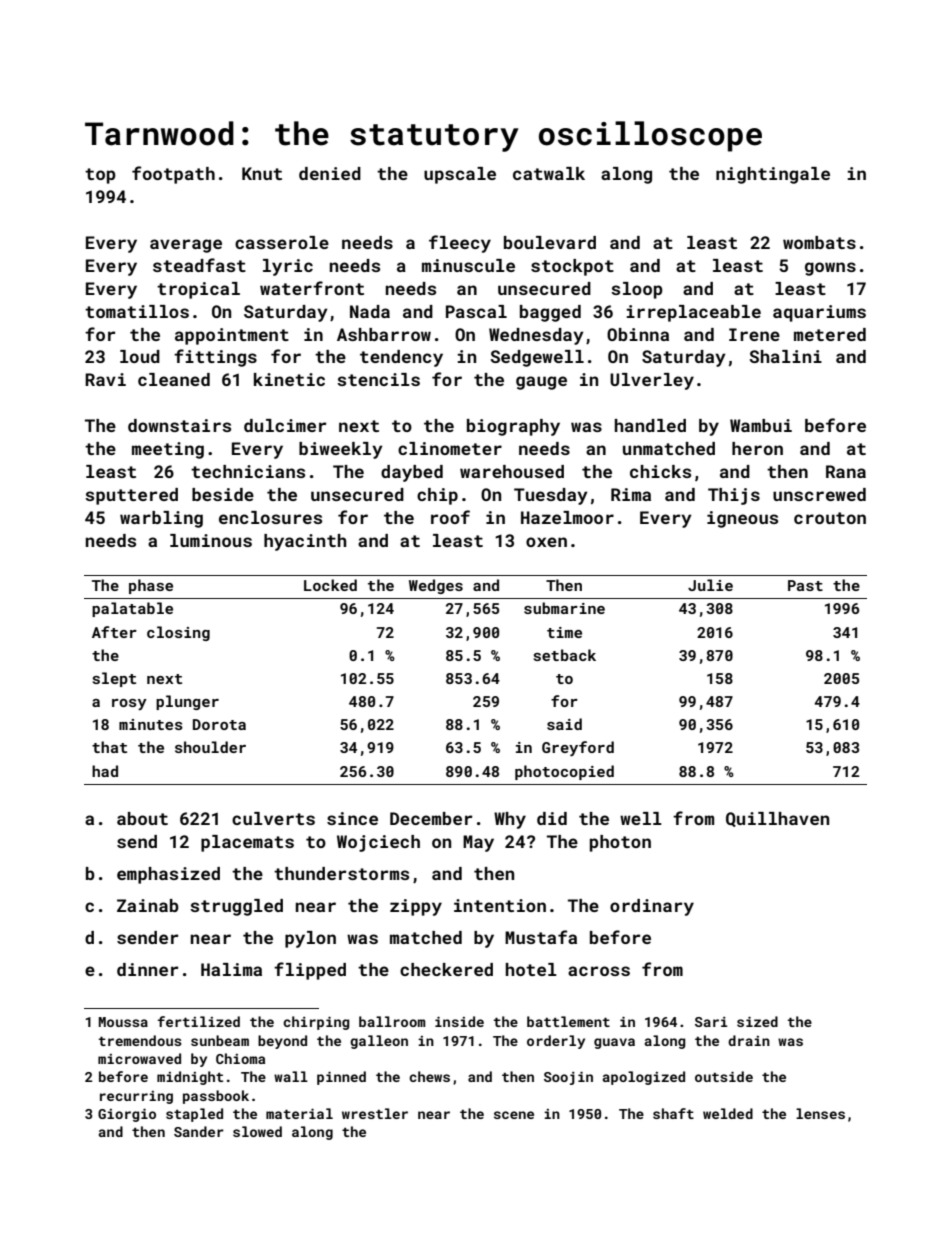 Image resolution: width=952 pixels, height=1233 pixels. Describe the element at coordinates (248, 471) in the document. I see `technicians` at that location.
